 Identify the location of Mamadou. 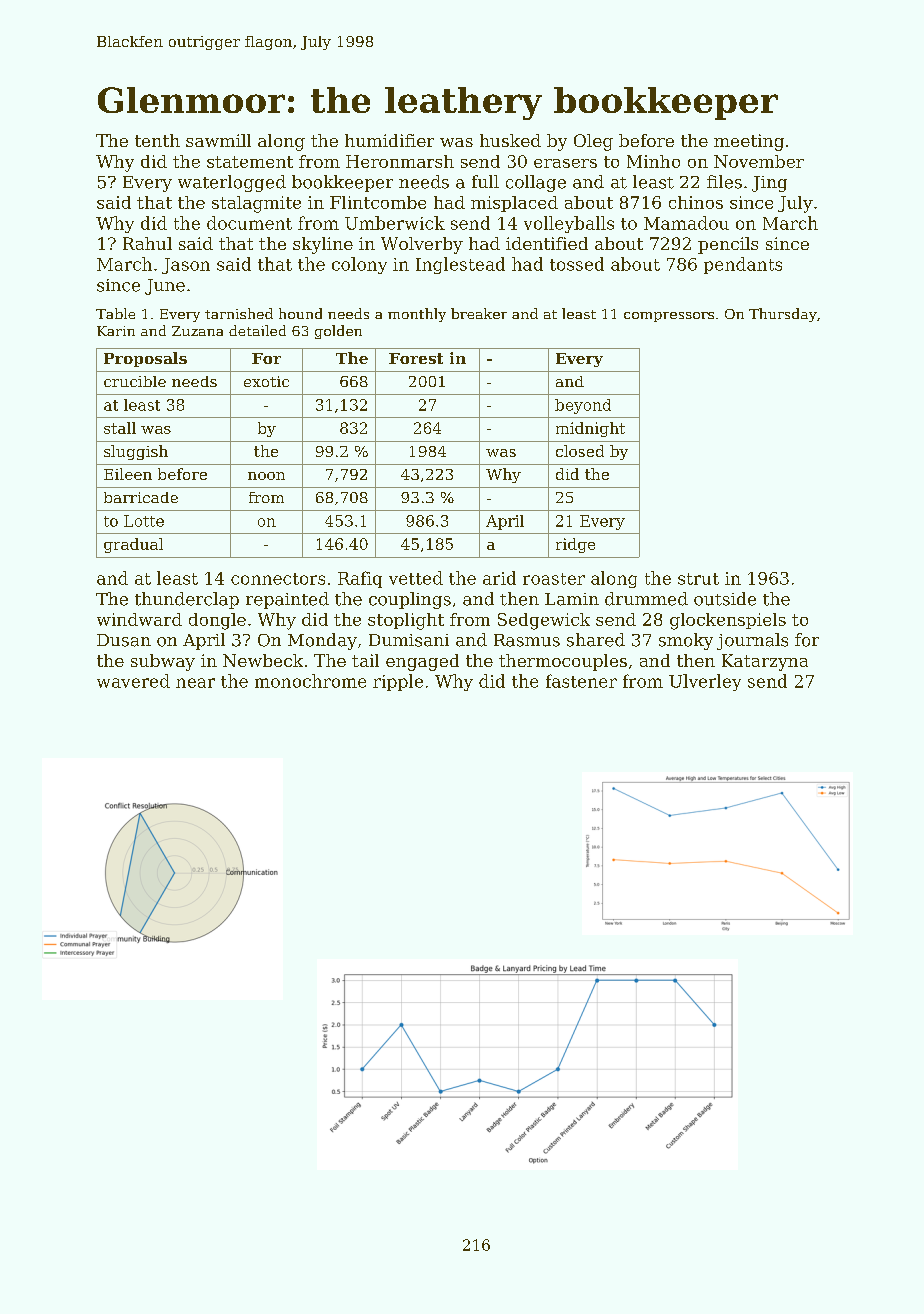
(686, 223).
